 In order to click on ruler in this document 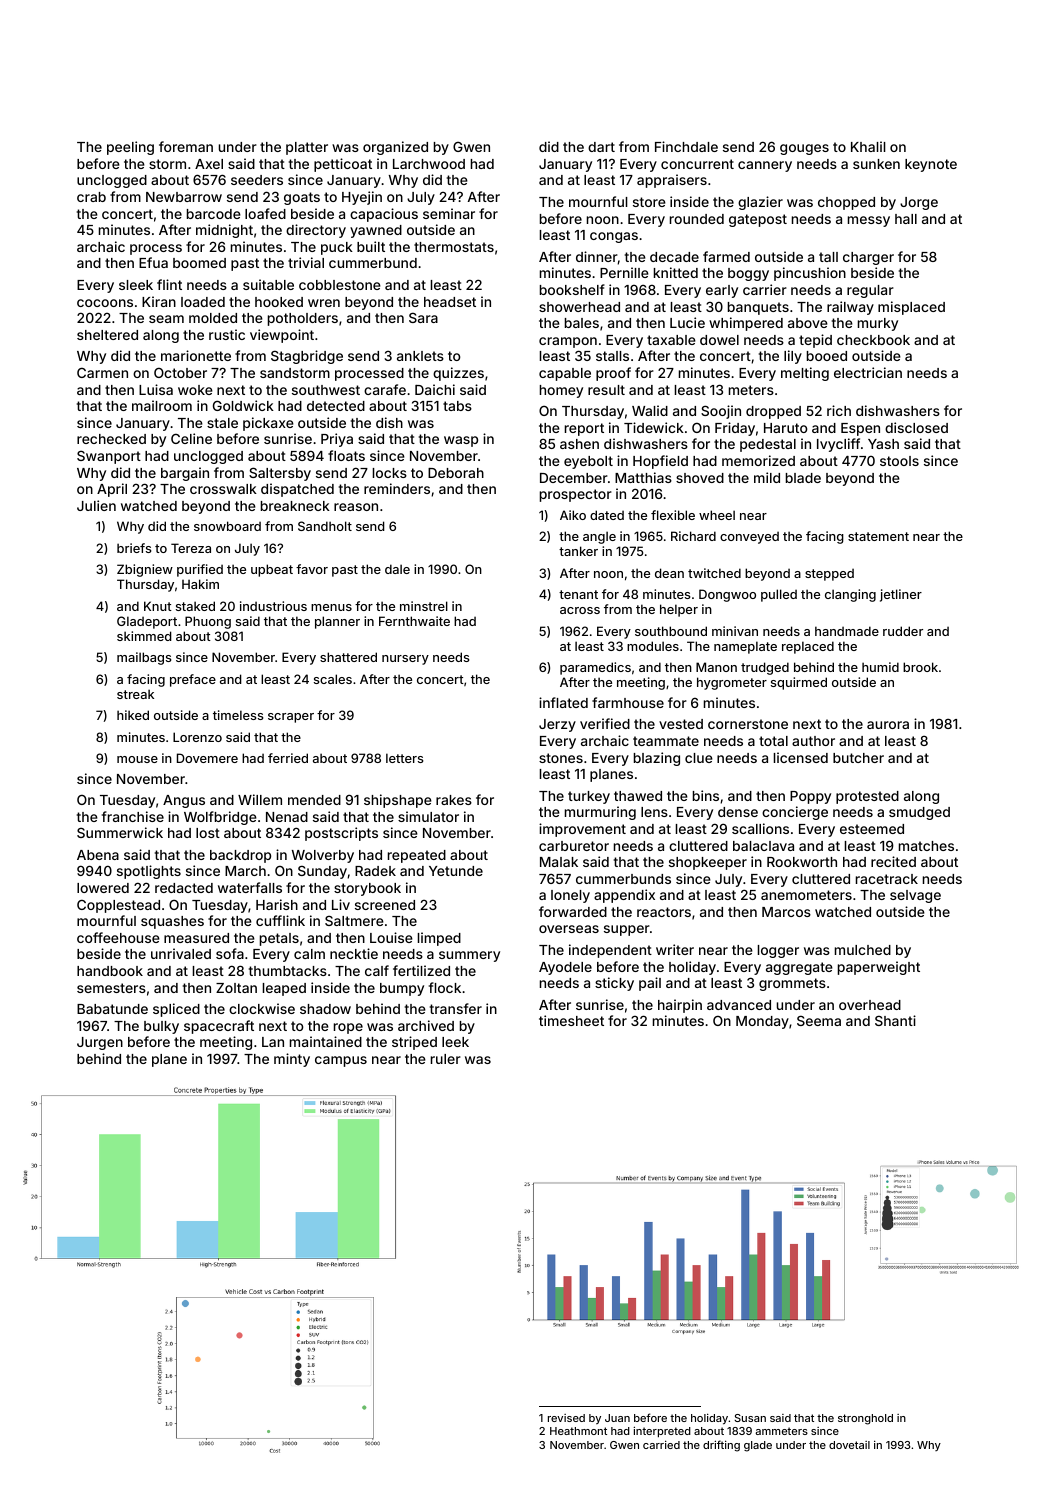, I will do `click(446, 1059)`.
